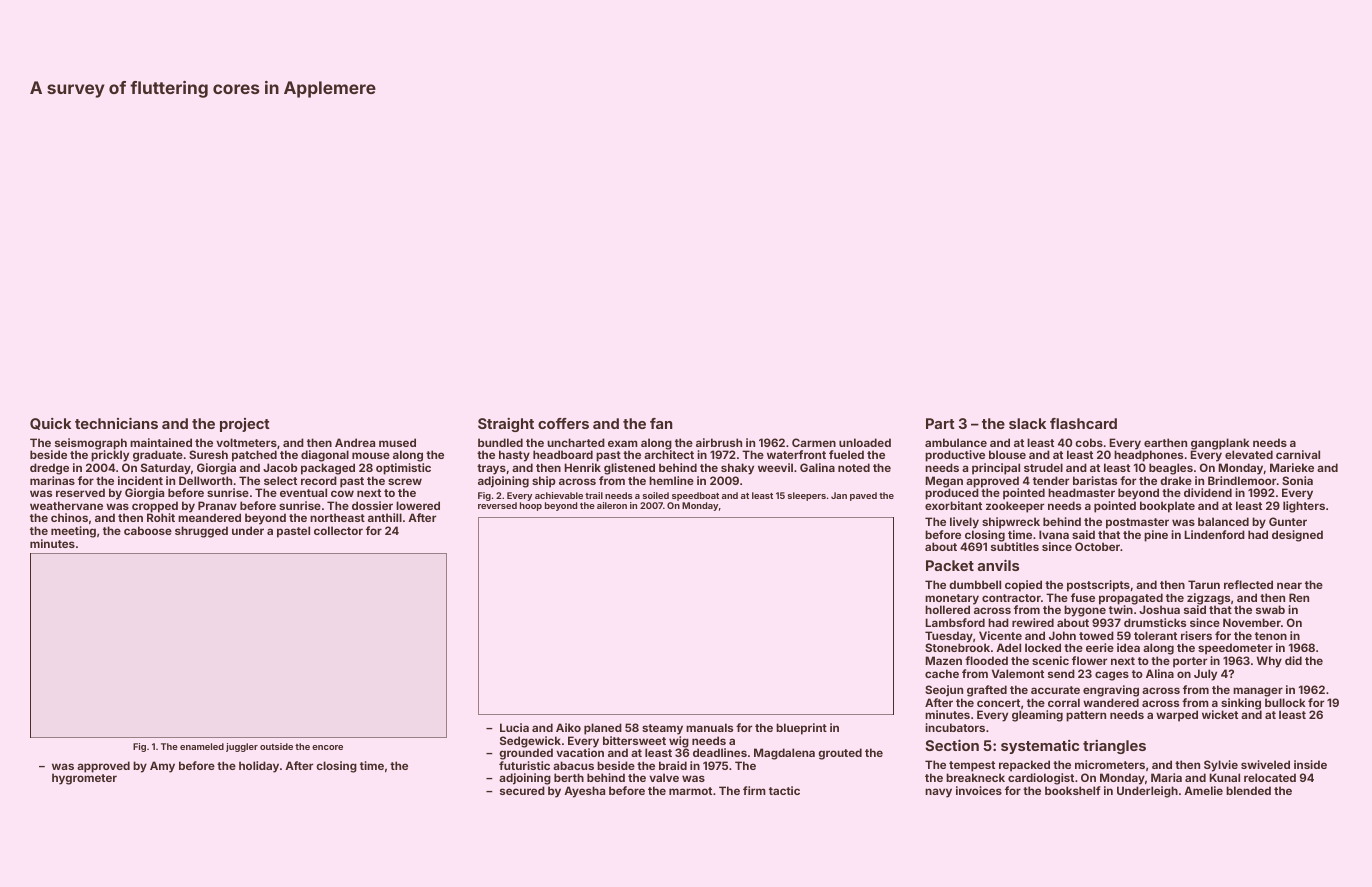 The height and width of the document is (887, 1372). I want to click on designed, so click(1297, 536).
